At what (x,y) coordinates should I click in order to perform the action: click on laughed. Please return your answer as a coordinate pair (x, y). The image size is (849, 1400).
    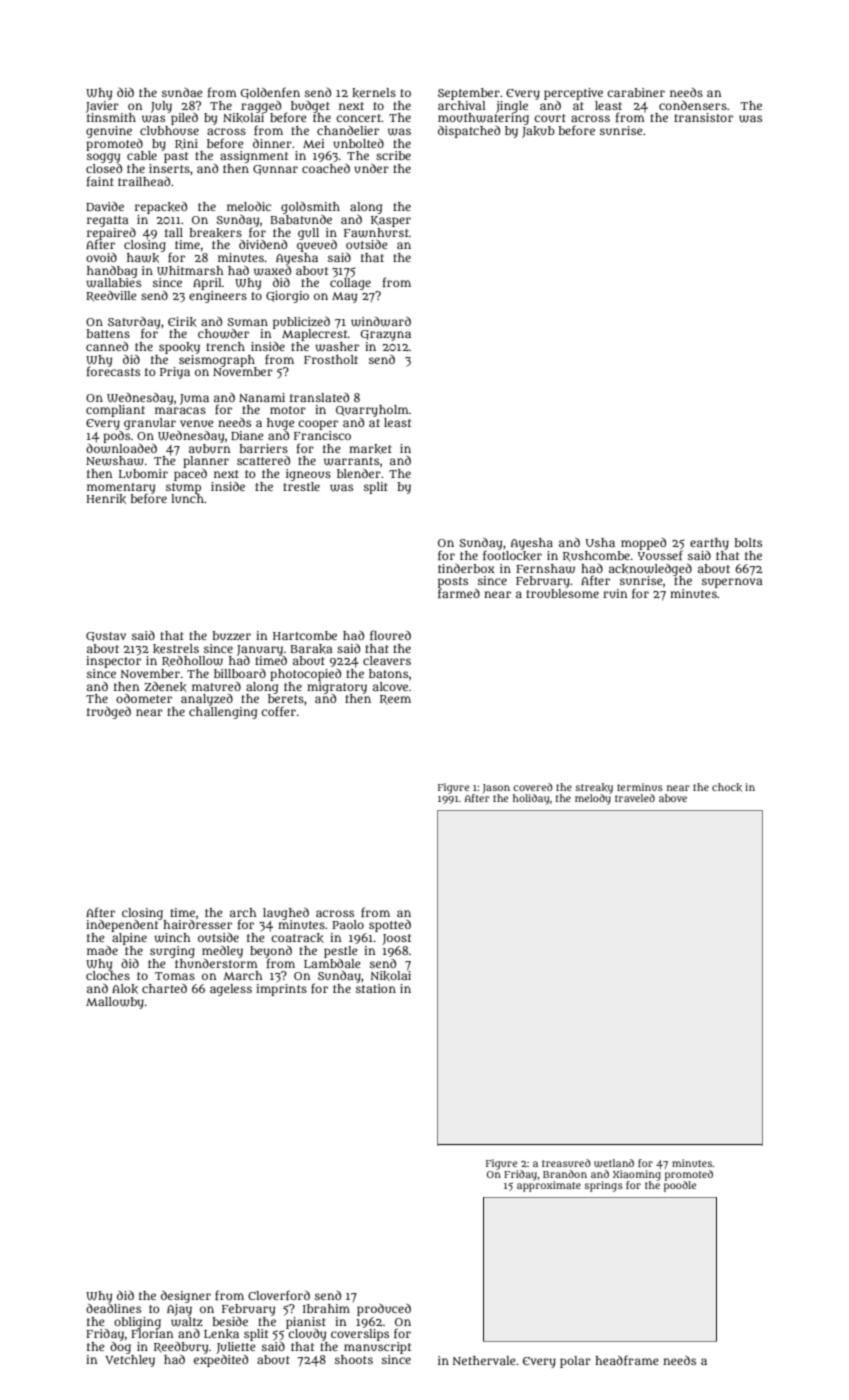
    Looking at the image, I should click on (286, 914).
